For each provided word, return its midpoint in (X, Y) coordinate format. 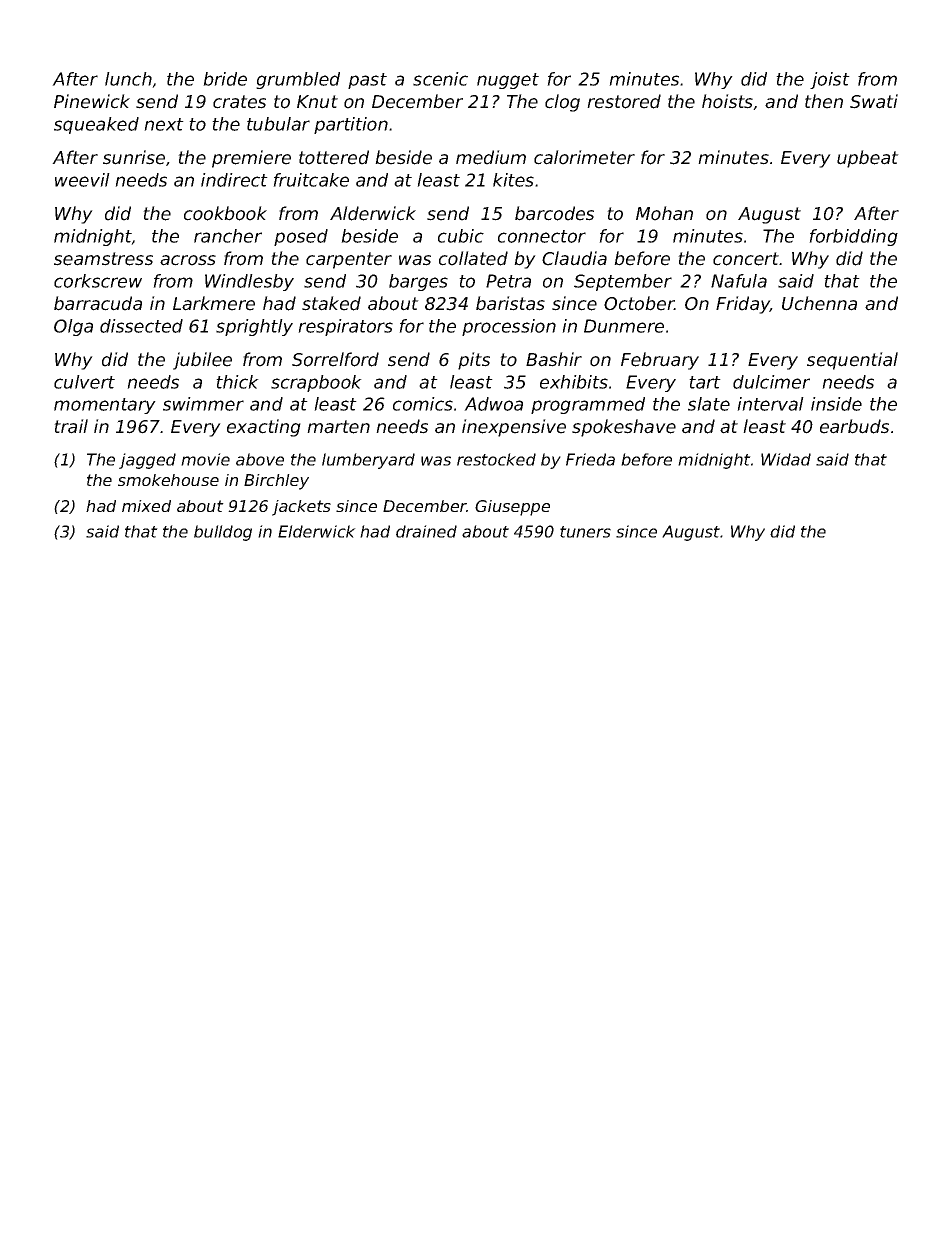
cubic (461, 236)
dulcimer (771, 382)
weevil (82, 180)
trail (71, 426)
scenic (440, 79)
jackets (301, 508)
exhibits (574, 382)
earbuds (854, 426)
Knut (317, 102)
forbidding (853, 237)
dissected (141, 326)
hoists (727, 101)
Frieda (590, 459)
